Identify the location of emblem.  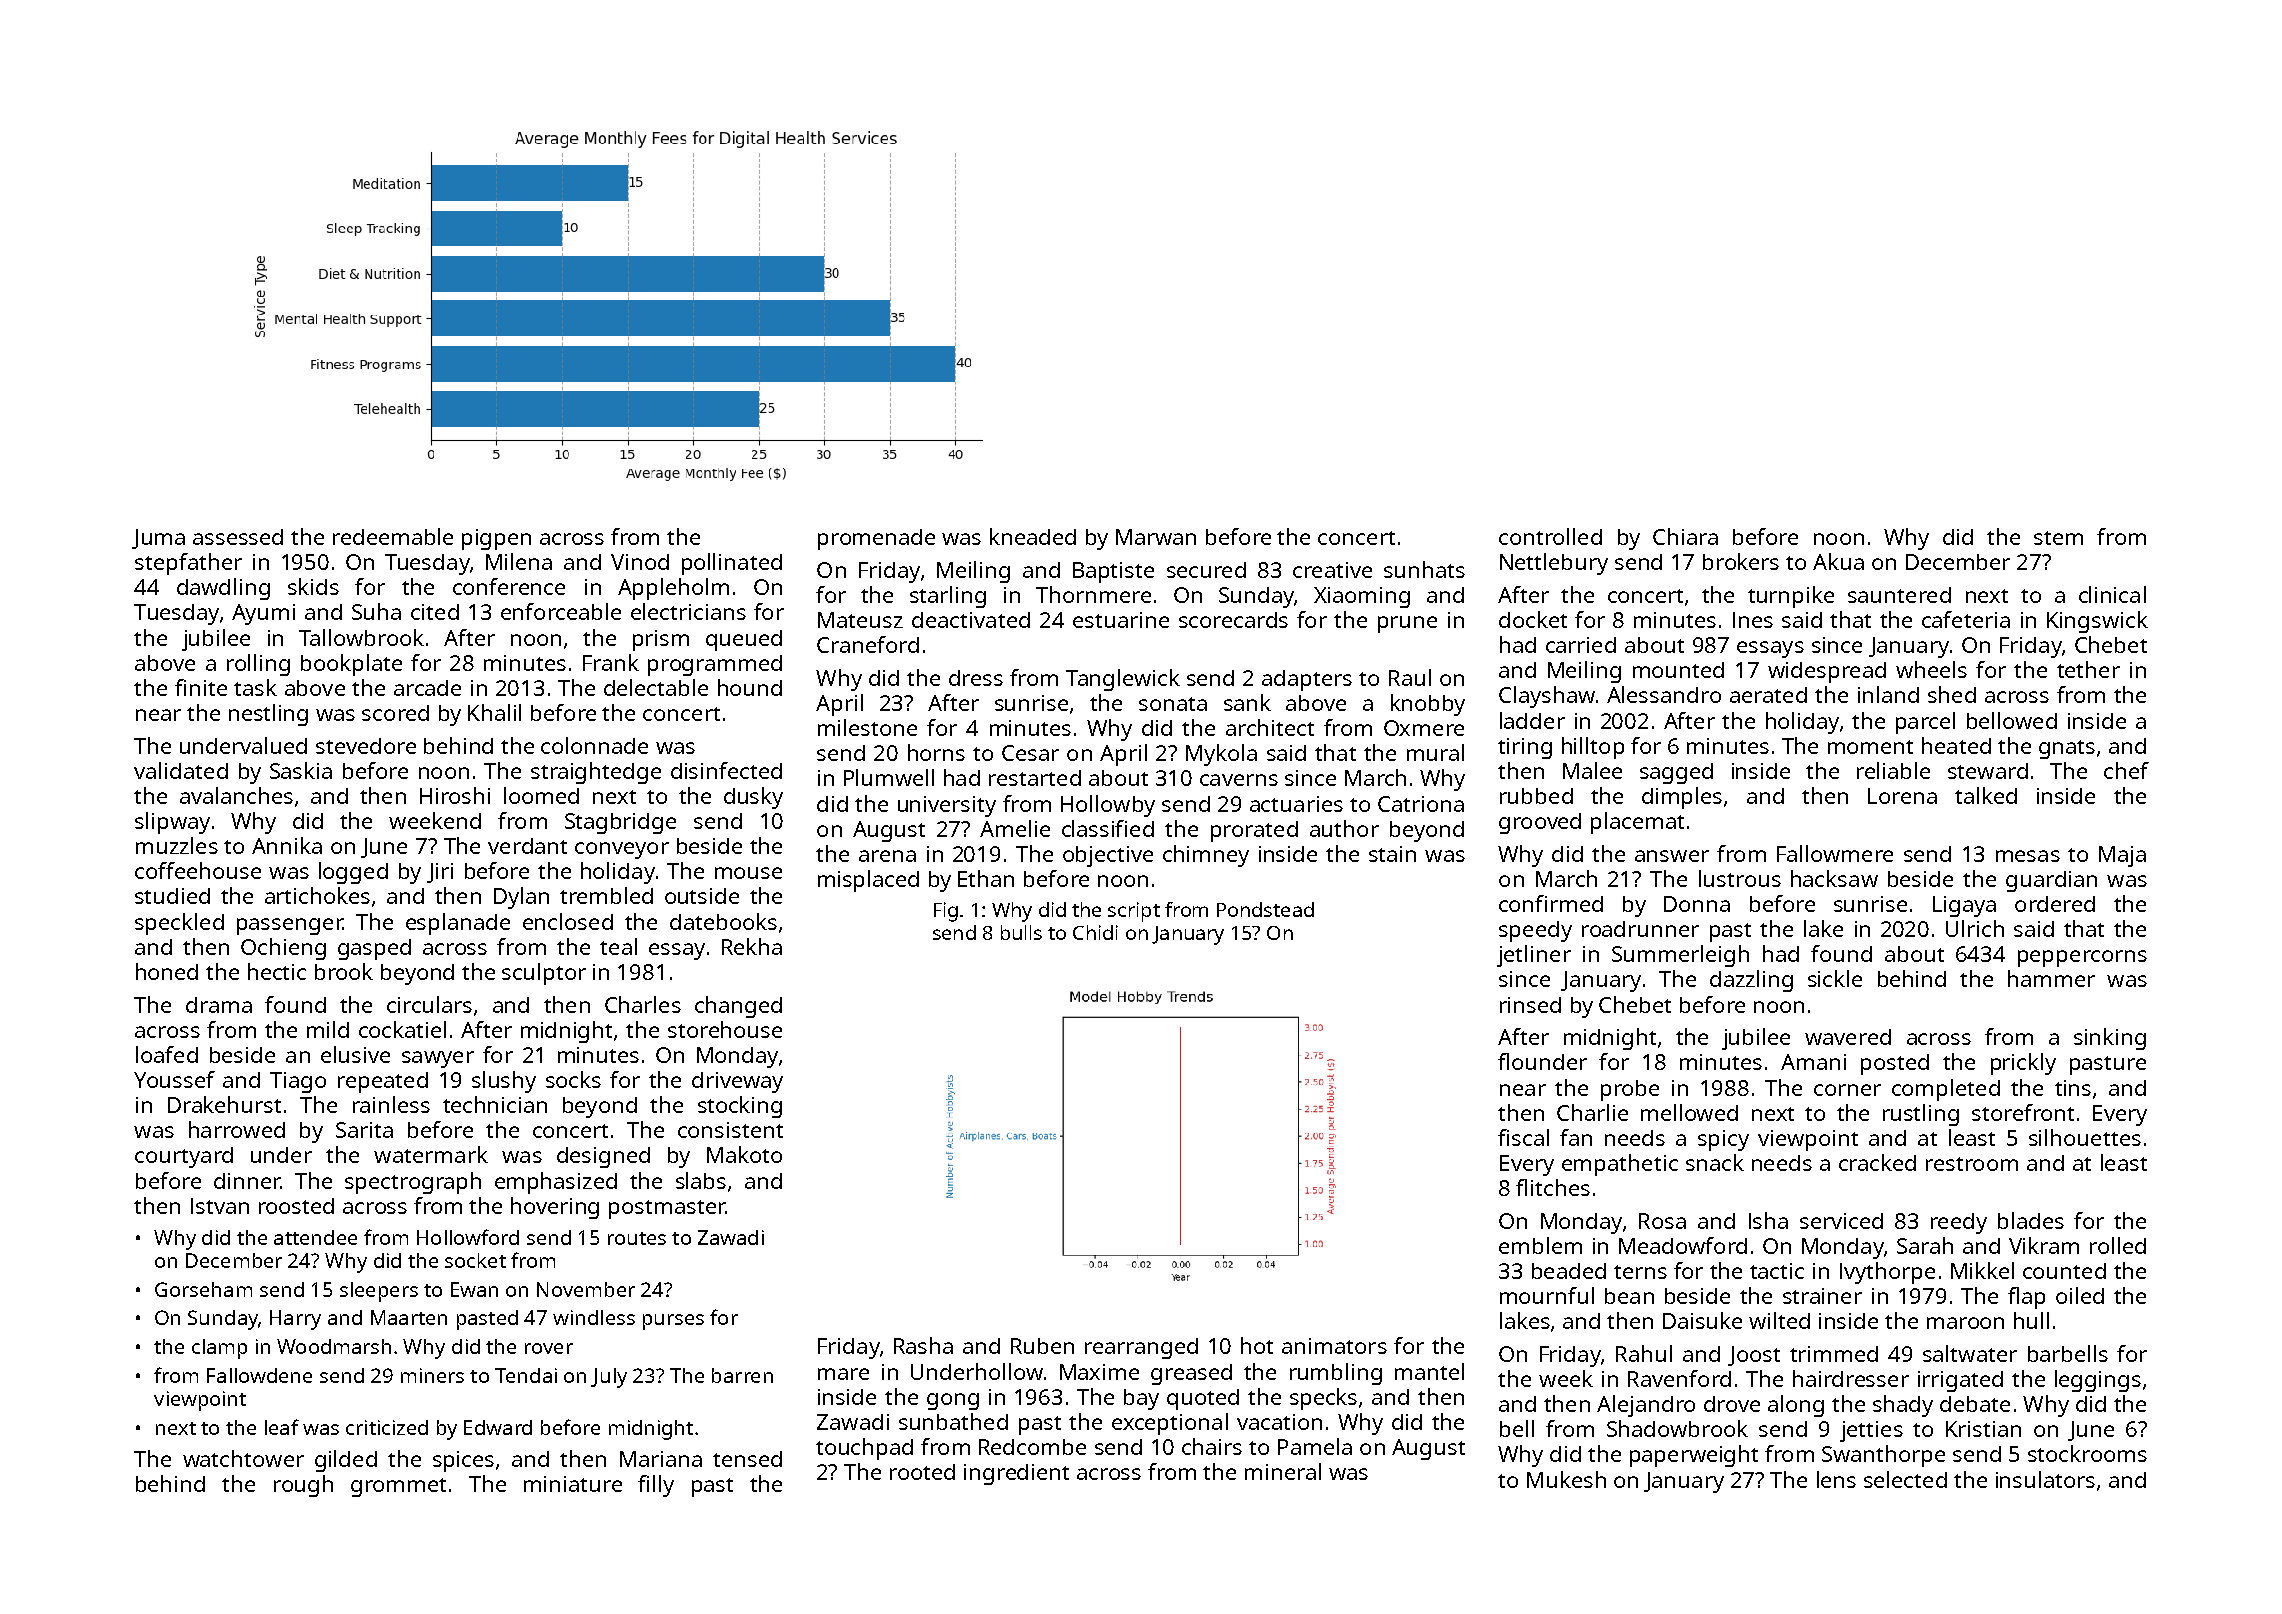
(1540, 1245).
